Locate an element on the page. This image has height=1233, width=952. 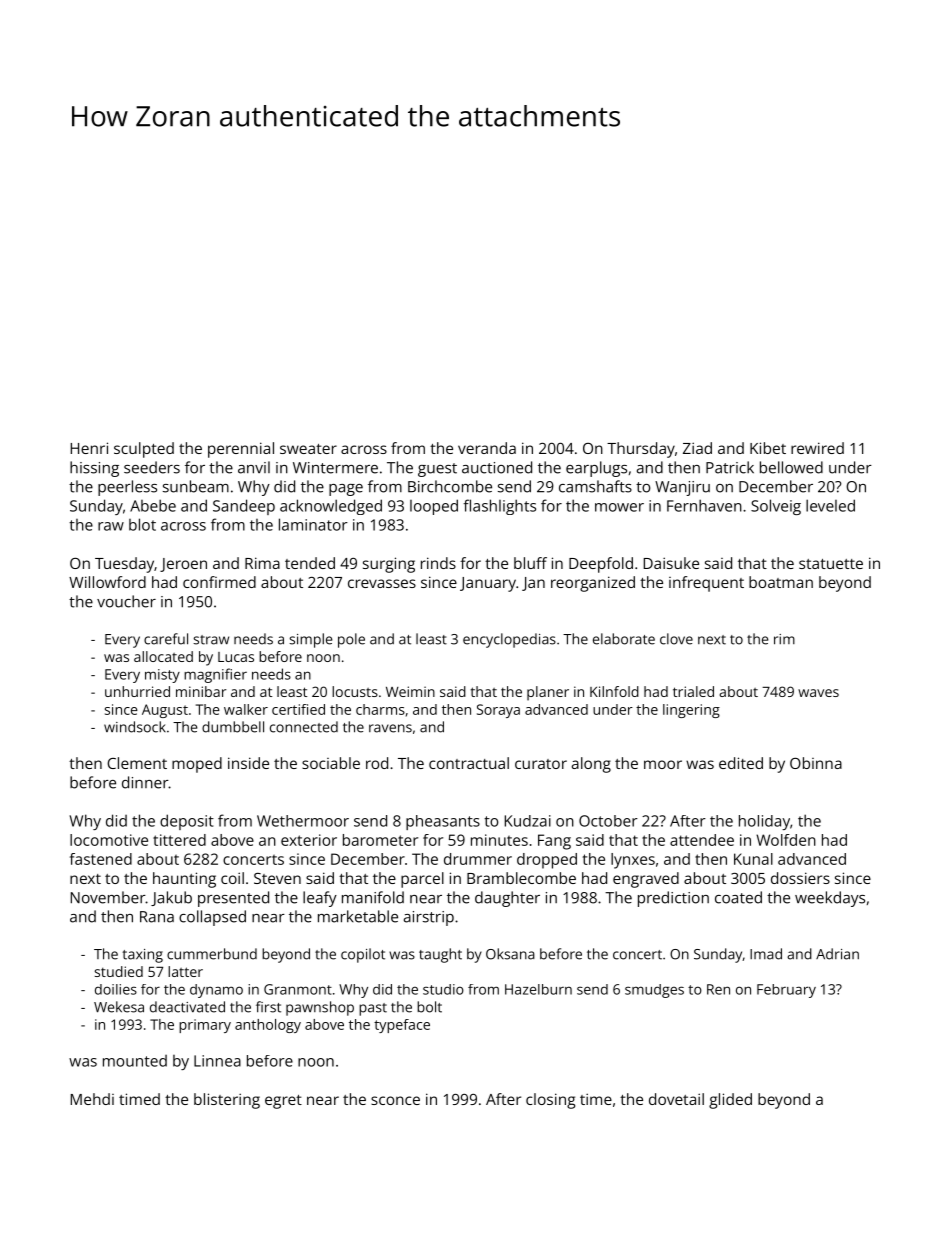
reorganized is located at coordinates (593, 584).
